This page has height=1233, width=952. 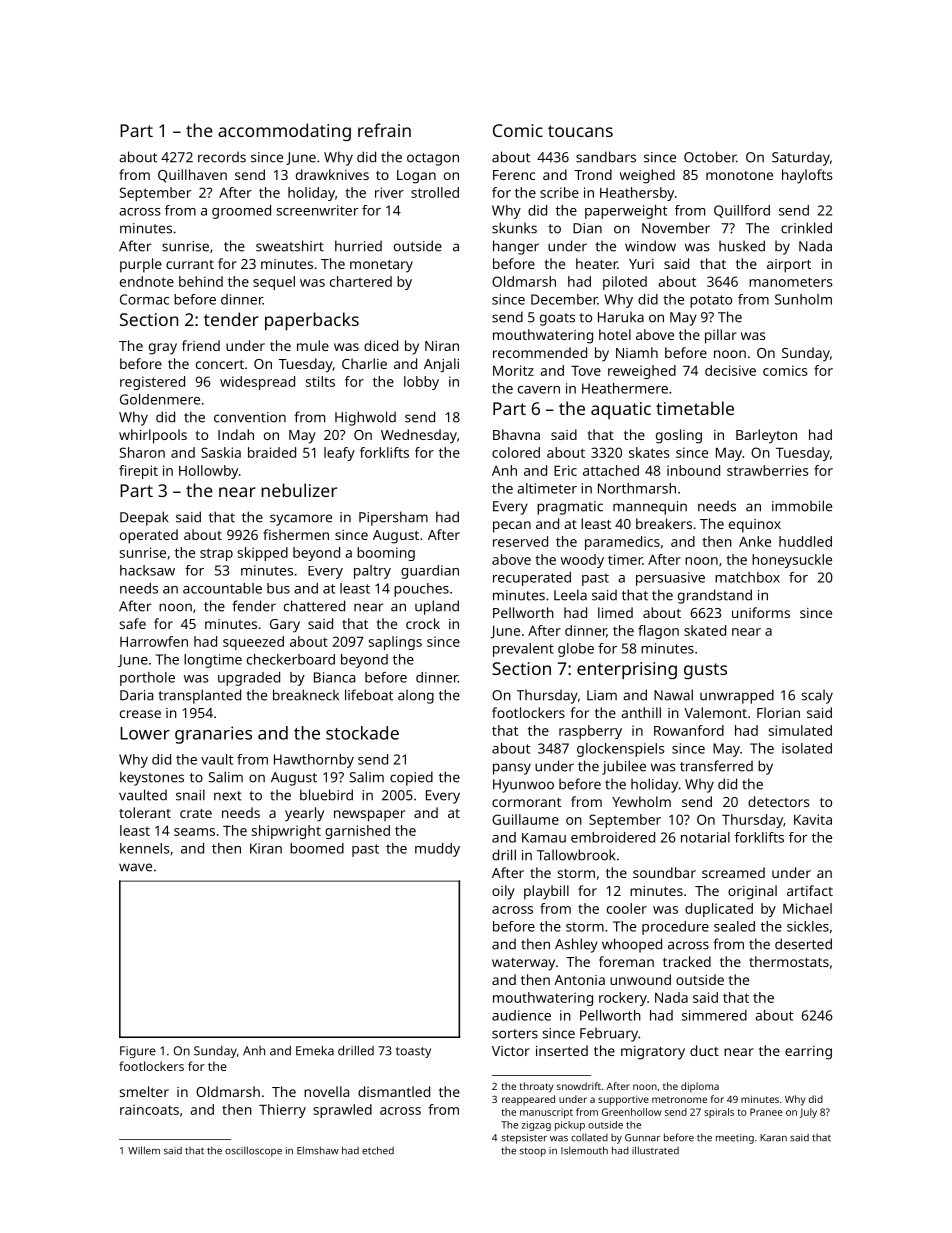 I want to click on Guillaume, so click(x=525, y=819).
